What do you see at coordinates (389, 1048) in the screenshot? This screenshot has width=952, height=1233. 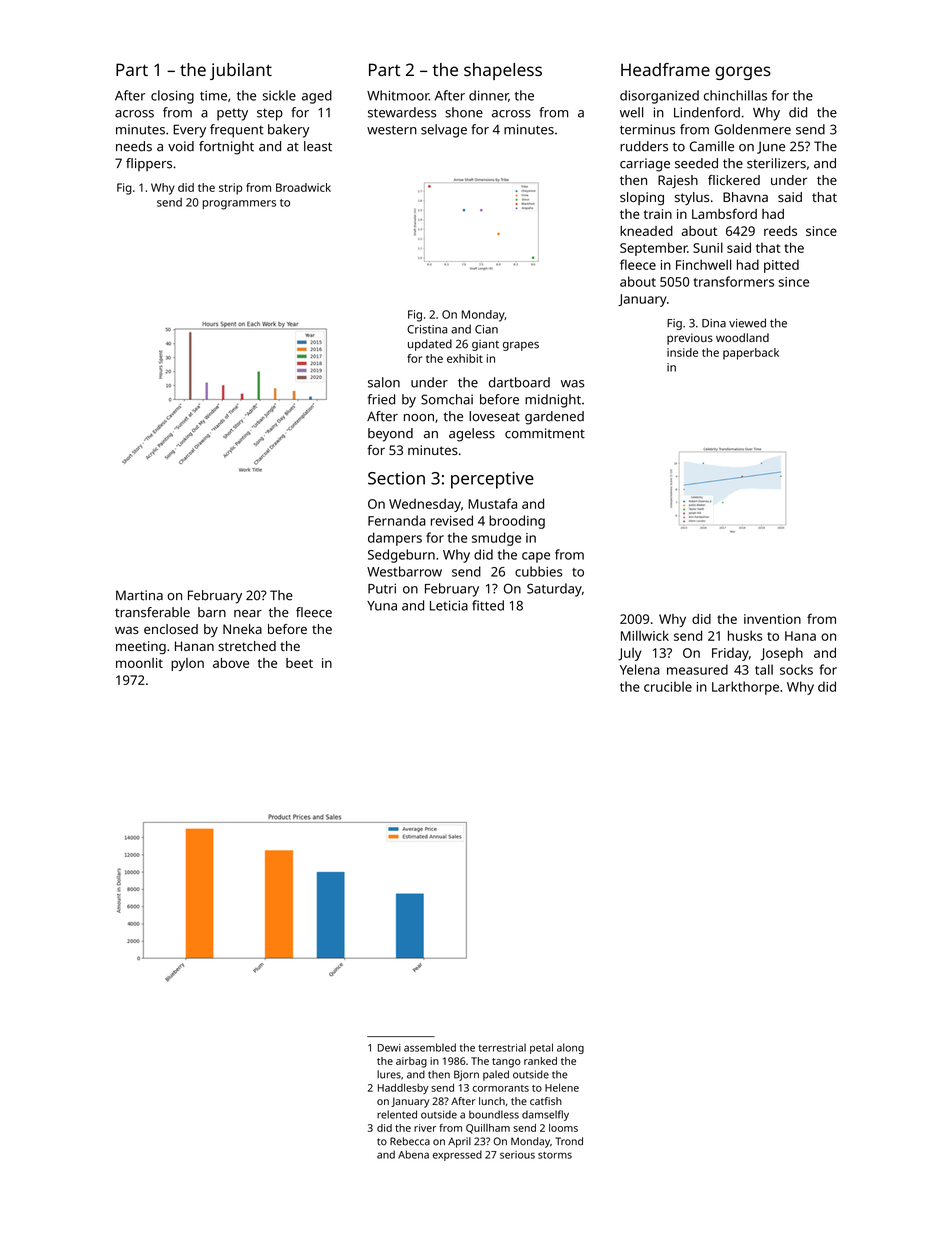 I see `Dewi` at bounding box center [389, 1048].
